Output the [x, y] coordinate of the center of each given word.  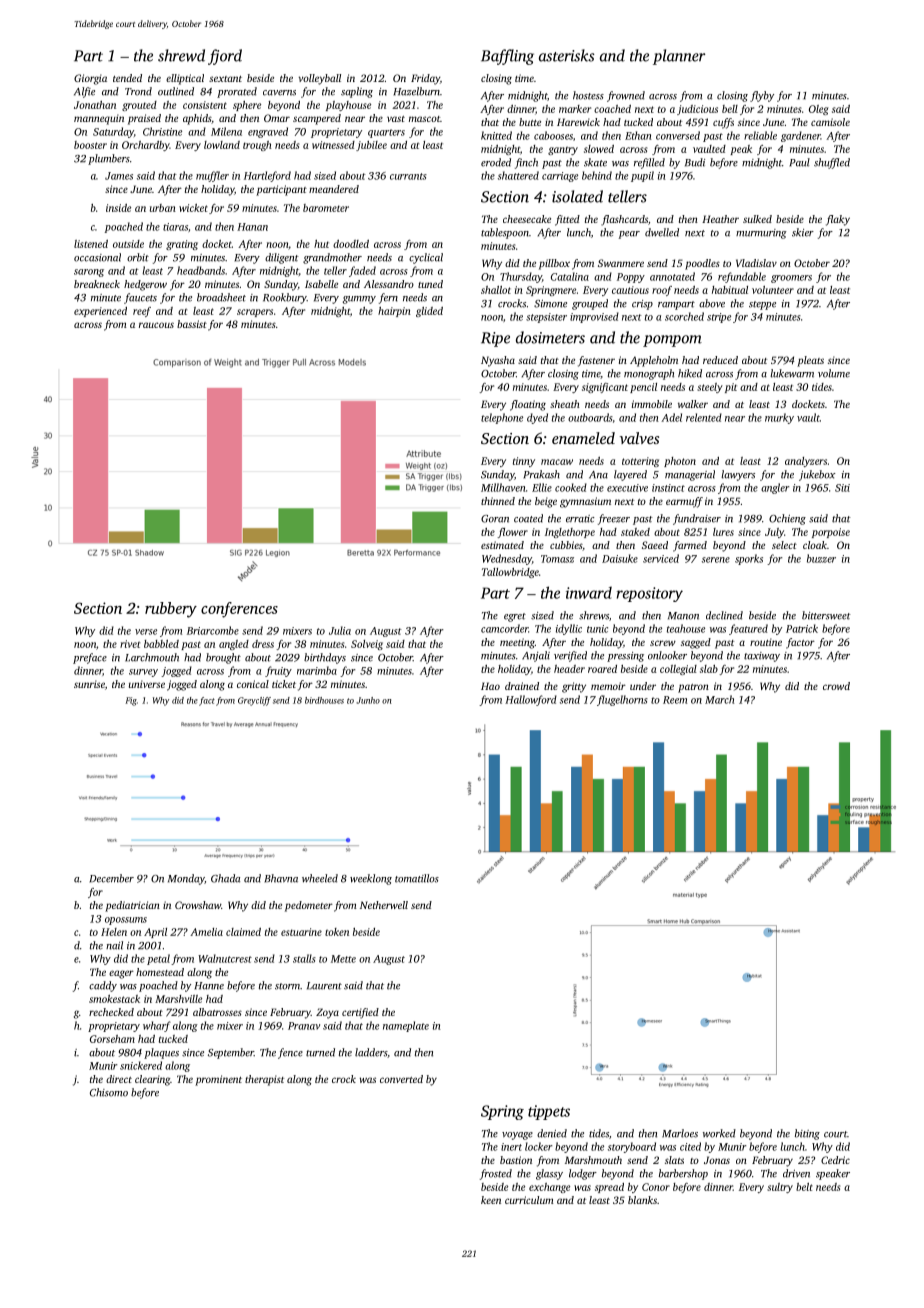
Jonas [717, 1160]
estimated [502, 545]
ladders [371, 1052]
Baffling [507, 57]
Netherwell [384, 905]
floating [528, 405]
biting [807, 1134]
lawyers [738, 475]
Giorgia [90, 79]
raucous [156, 325]
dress [263, 644]
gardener [801, 136]
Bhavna [281, 878]
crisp [642, 305]
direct [119, 1079]
